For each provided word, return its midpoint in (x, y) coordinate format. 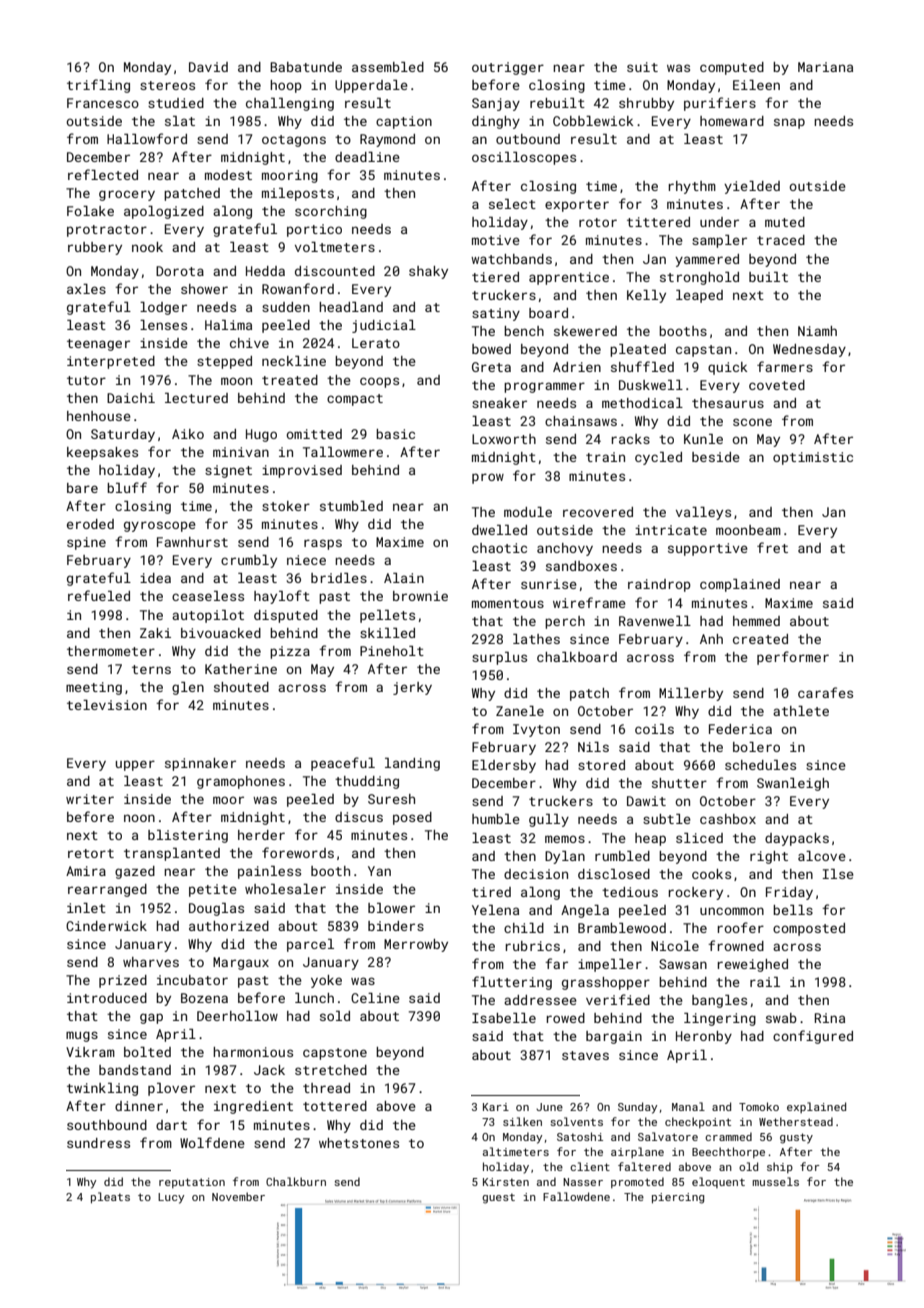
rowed (566, 1018)
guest (498, 1198)
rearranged (107, 890)
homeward (732, 121)
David (208, 67)
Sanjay (496, 104)
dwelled (499, 530)
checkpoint (698, 1122)
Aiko (188, 434)
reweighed (753, 965)
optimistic (813, 458)
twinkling (102, 1089)
